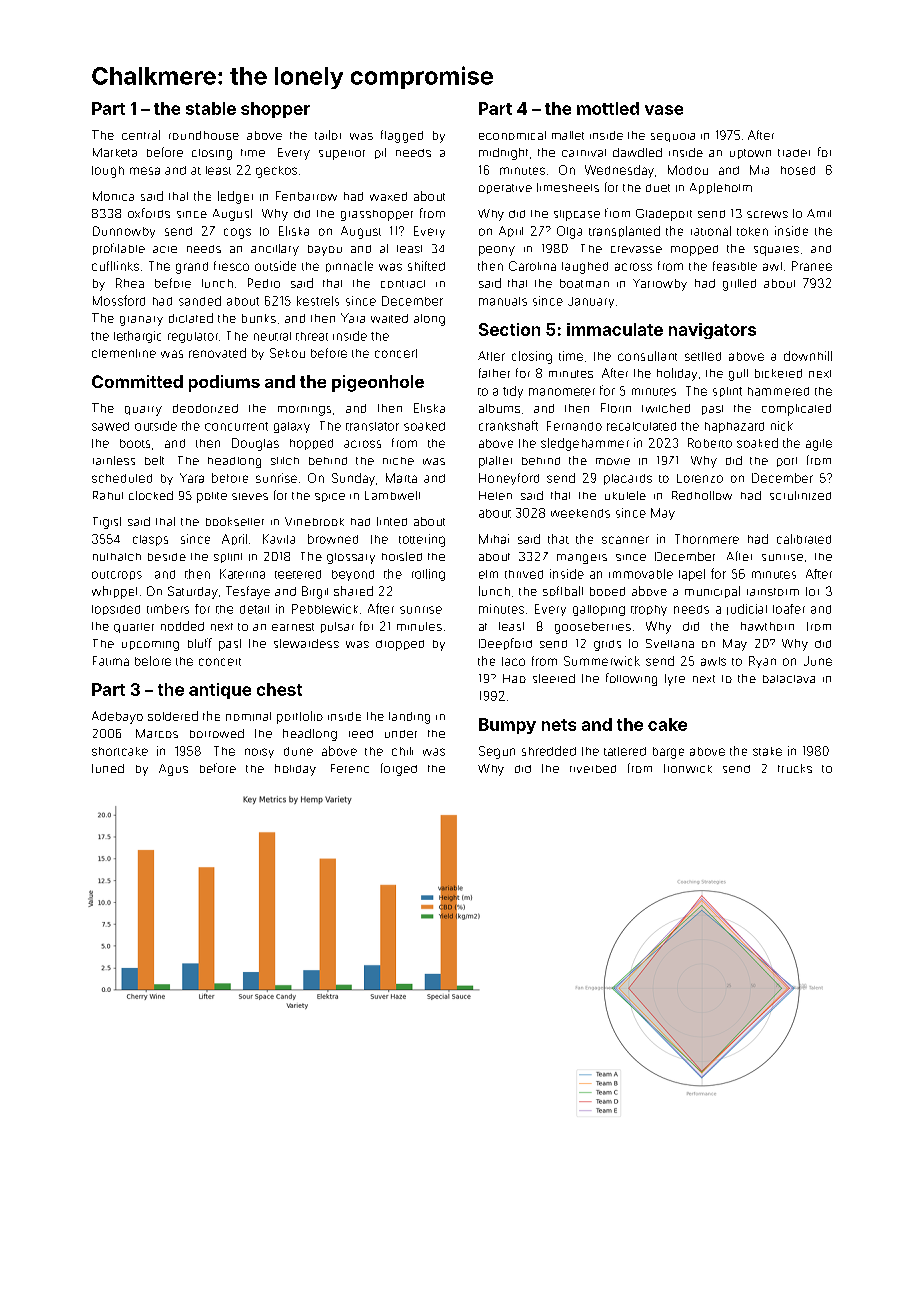 The height and width of the page is (1308, 924). Describe the element at coordinates (739, 285) in the page. I see `grilled` at that location.
